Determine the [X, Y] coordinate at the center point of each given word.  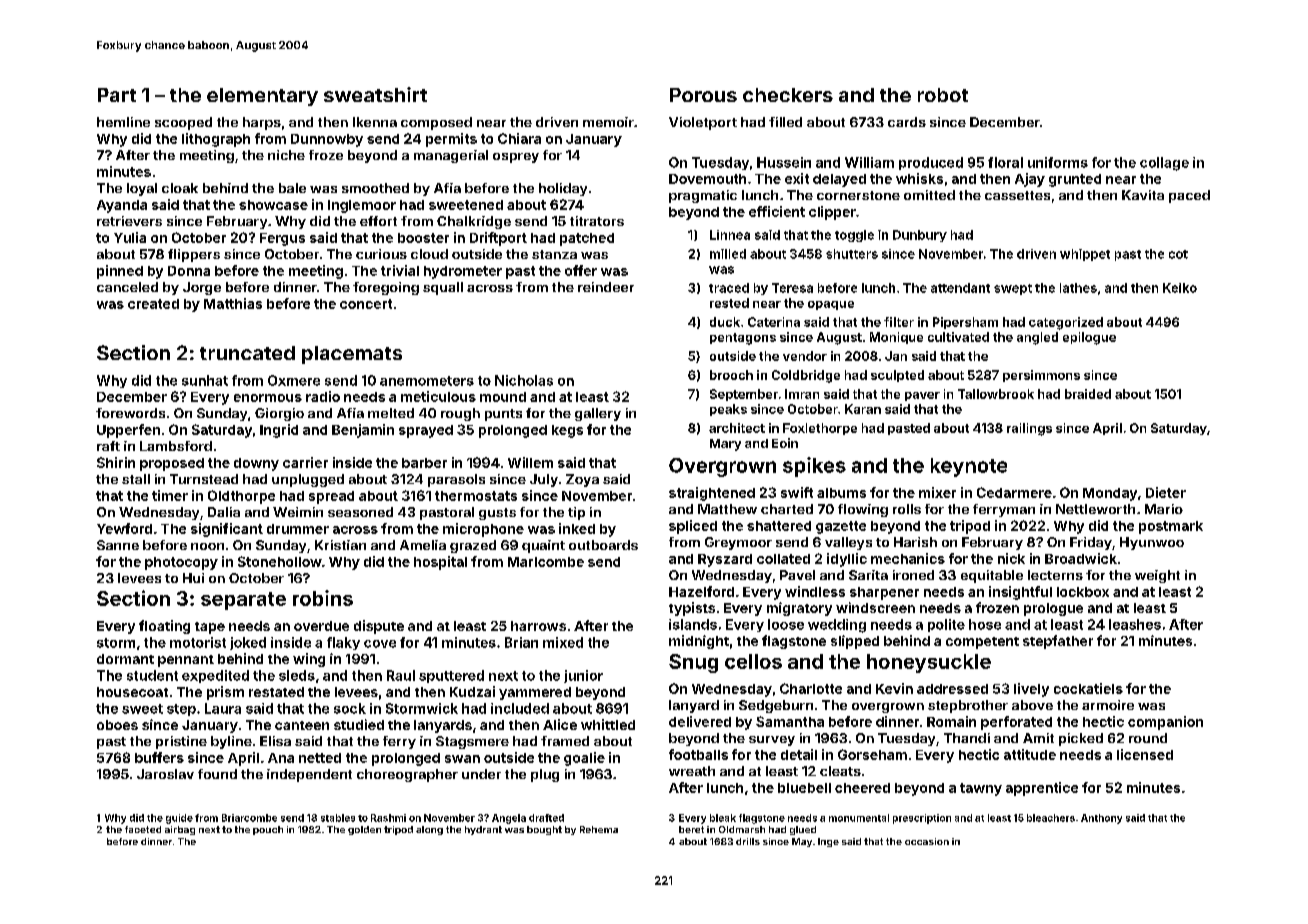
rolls [907, 509]
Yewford [124, 528]
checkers [788, 95]
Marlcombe [546, 562]
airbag [180, 830]
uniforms [1058, 162]
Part [117, 95]
